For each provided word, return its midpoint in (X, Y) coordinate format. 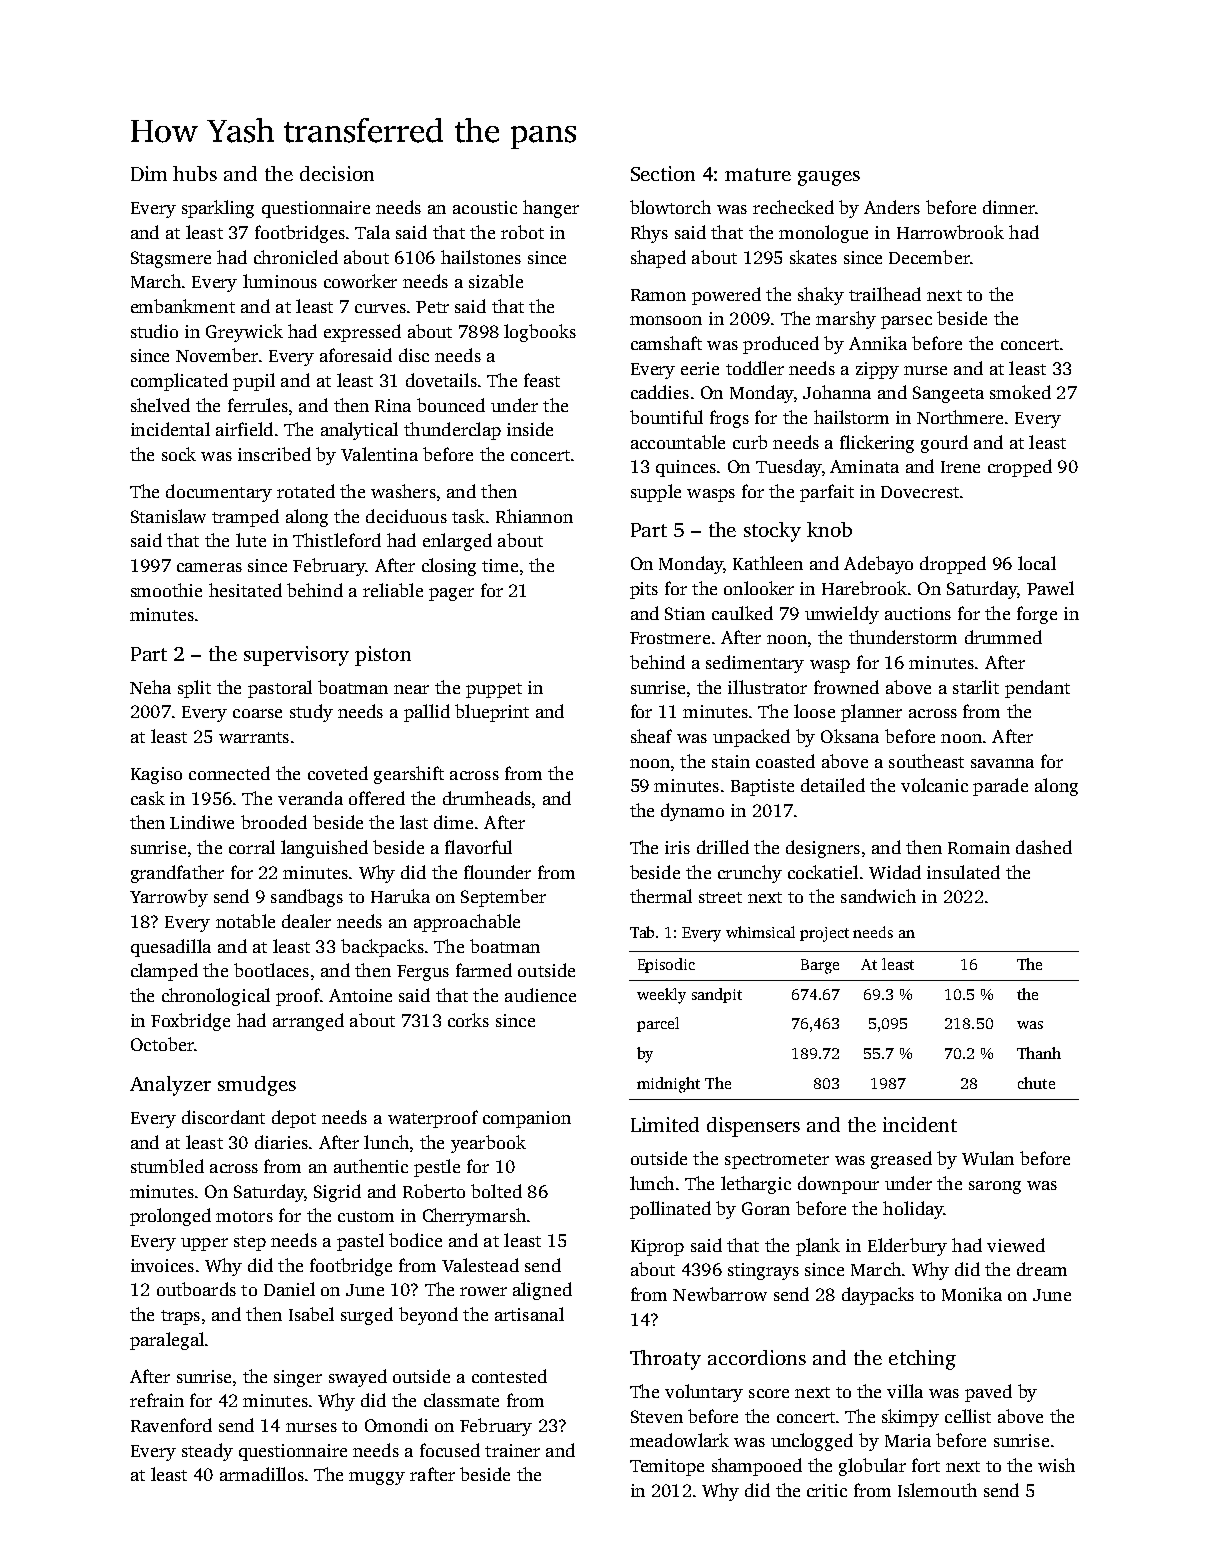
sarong (995, 1187)
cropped (1020, 468)
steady (207, 1452)
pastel (360, 1242)
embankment (183, 306)
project (824, 934)
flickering (877, 444)
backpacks (382, 948)
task (468, 516)
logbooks (540, 333)
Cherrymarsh (474, 1217)
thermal (661, 896)
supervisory (296, 656)
